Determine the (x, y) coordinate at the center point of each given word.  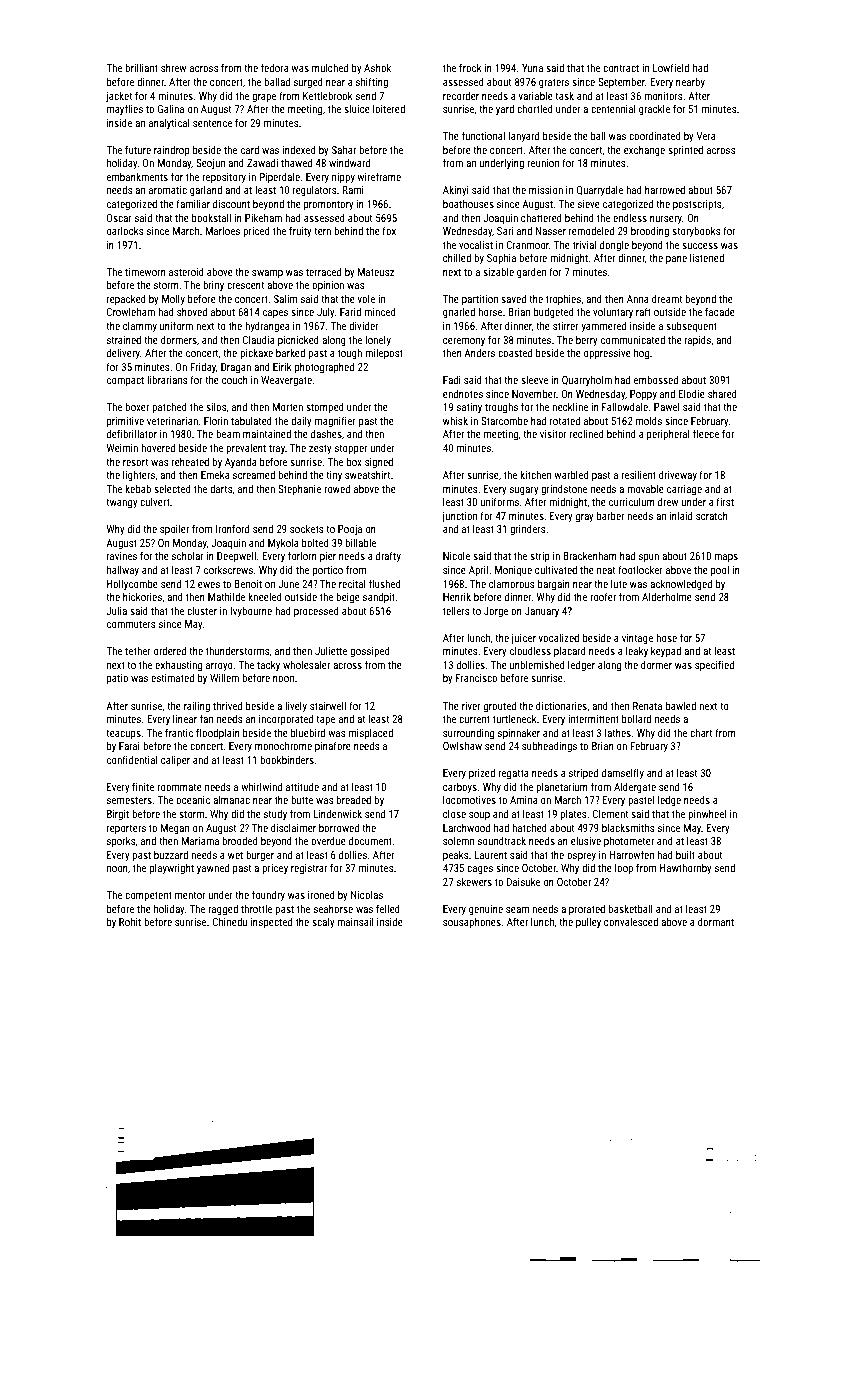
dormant (716, 922)
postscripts (697, 205)
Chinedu (229, 921)
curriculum (632, 502)
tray (277, 449)
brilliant (141, 67)
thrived (227, 705)
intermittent (593, 719)
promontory (329, 205)
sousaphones (472, 923)
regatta (513, 774)
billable (360, 542)
